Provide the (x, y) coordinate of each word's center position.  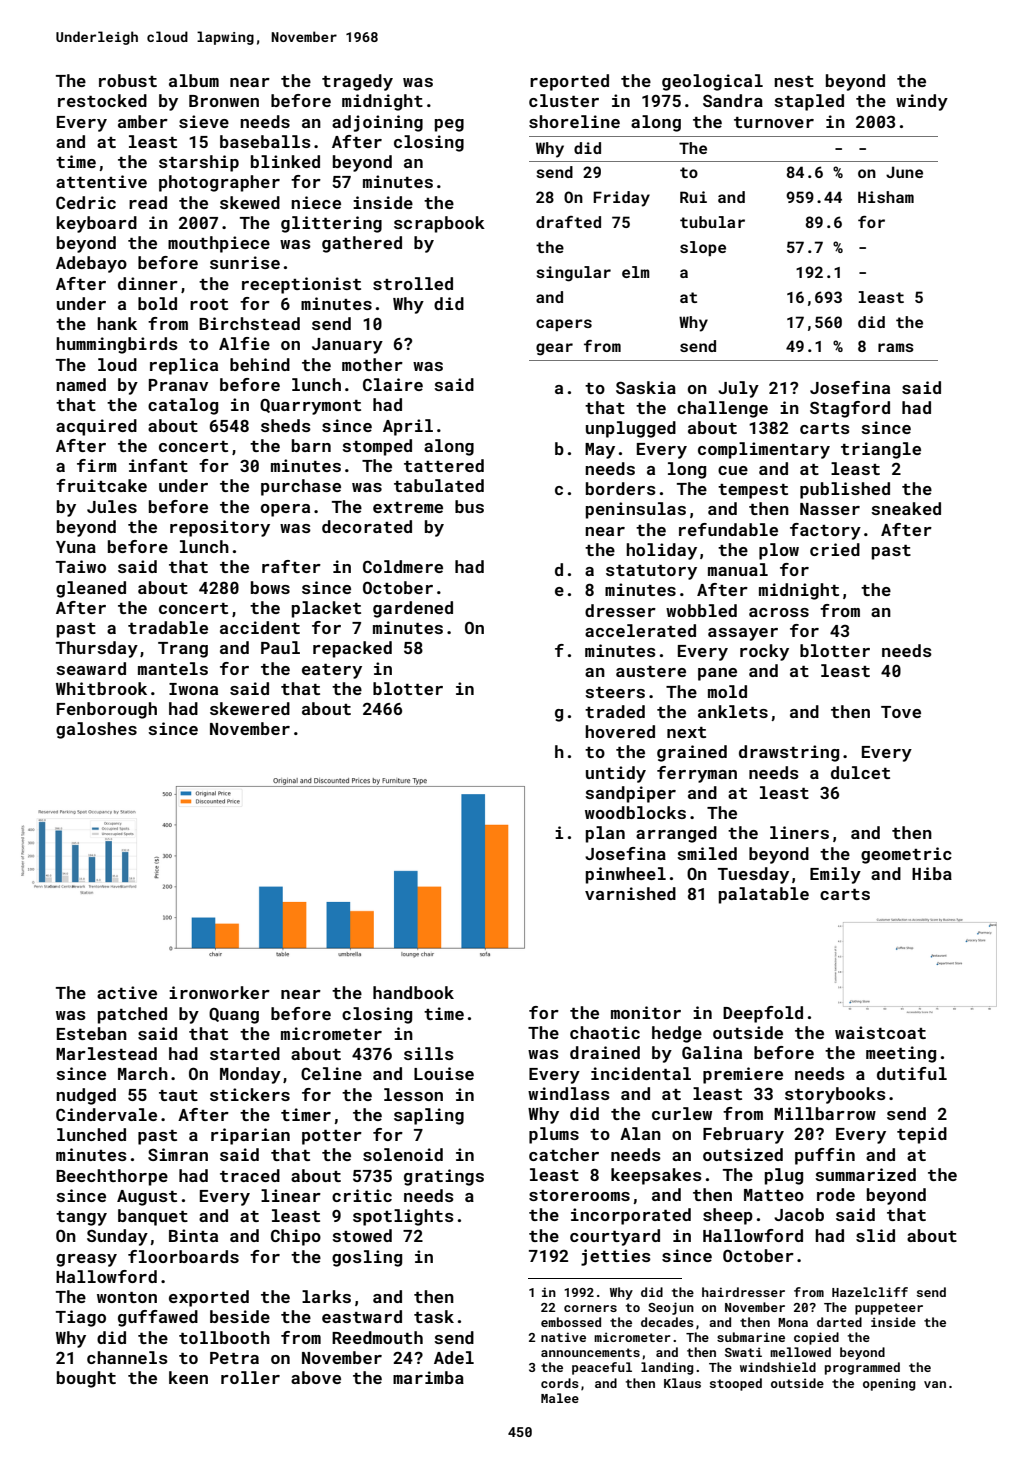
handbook (413, 992)
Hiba (932, 873)
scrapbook (439, 224)
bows (270, 587)
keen (188, 1377)
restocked (102, 100)
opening (889, 1384)
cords (560, 1383)
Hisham (886, 197)
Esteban (92, 1033)
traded (615, 711)
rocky (764, 652)
